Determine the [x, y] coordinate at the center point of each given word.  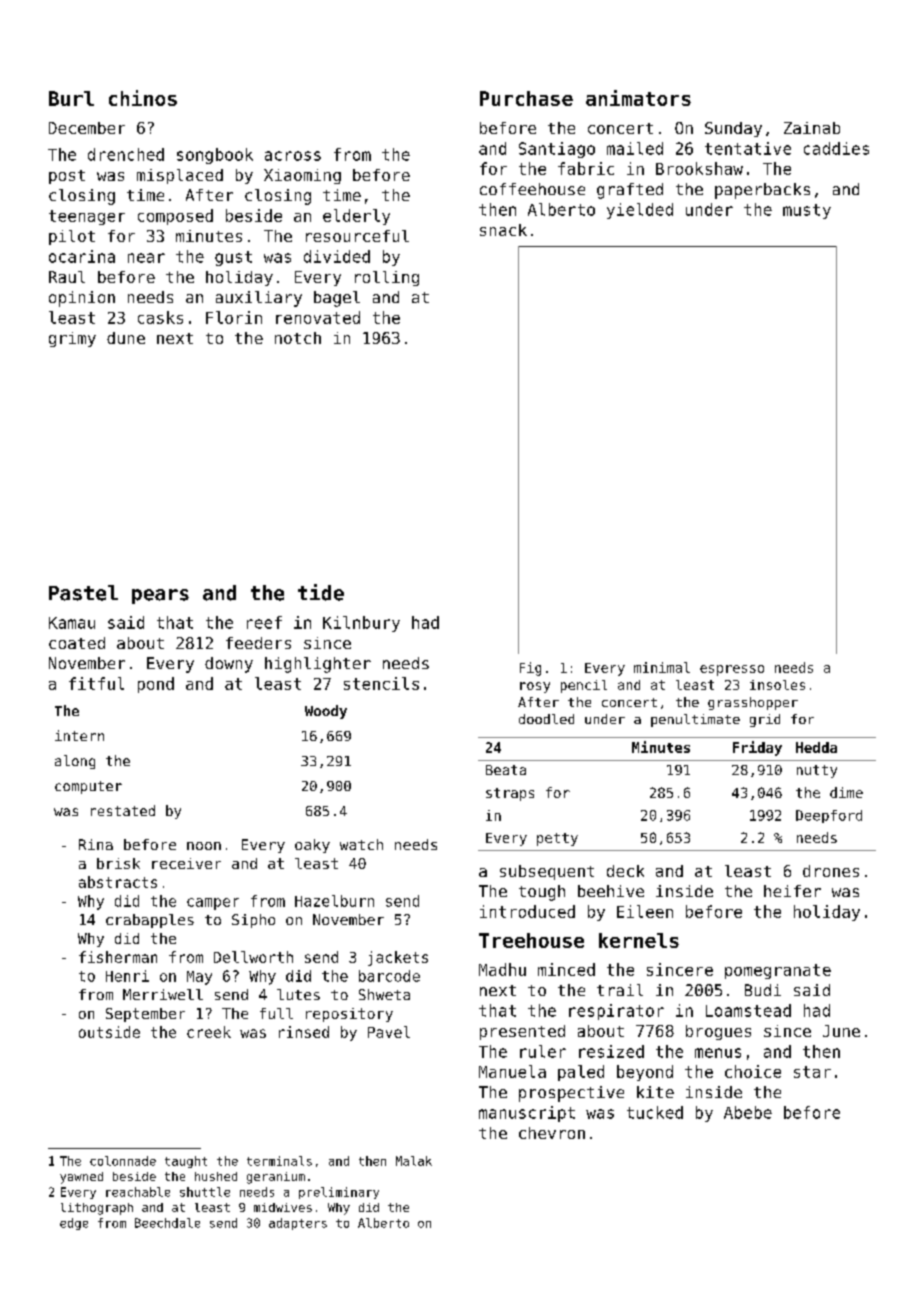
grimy [72, 339]
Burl [71, 98]
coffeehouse [532, 189]
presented [522, 1032]
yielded [640, 211]
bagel [337, 299]
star [812, 1072]
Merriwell [163, 994]
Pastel [83, 593]
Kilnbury [361, 624]
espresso [732, 670]
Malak [414, 1161]
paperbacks [762, 191]
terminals [279, 1161]
